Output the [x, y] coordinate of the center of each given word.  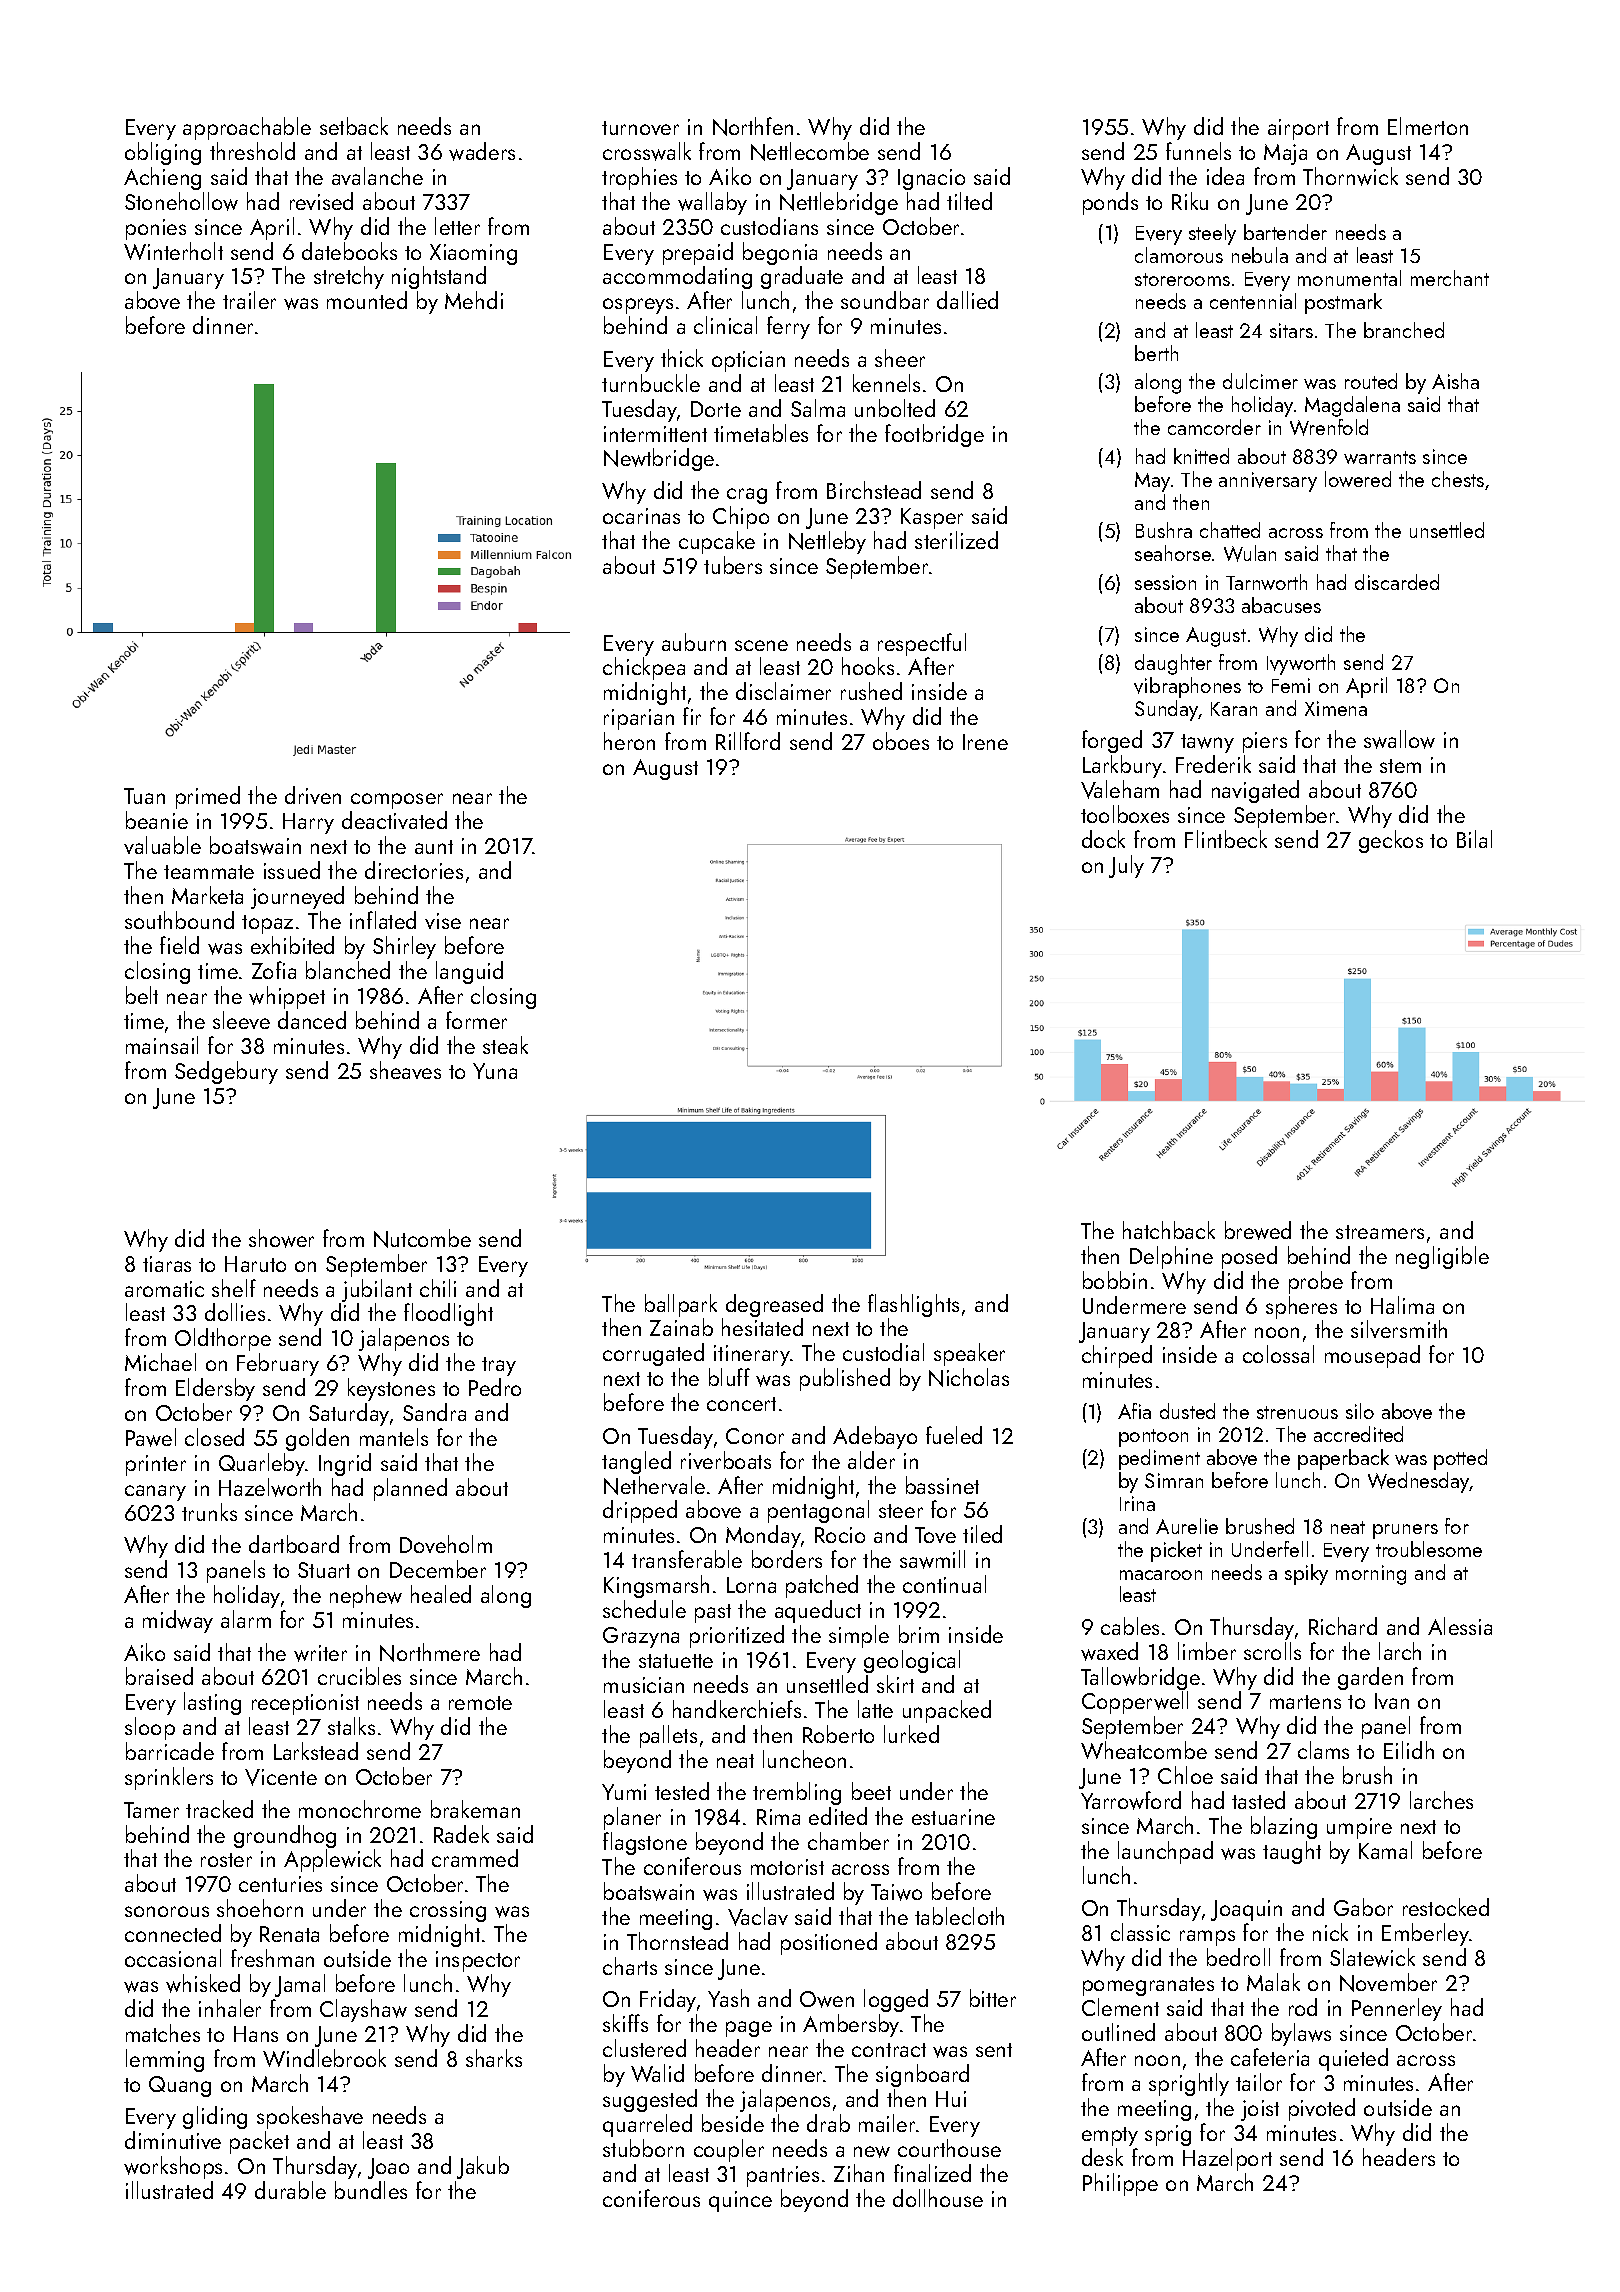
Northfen [753, 126]
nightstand [439, 277]
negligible [1442, 1257]
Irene [985, 742]
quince [740, 2201]
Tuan [144, 796]
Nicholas [969, 1377]
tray [499, 1366]
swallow [1399, 739]
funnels [1198, 151]
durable [290, 2190]
